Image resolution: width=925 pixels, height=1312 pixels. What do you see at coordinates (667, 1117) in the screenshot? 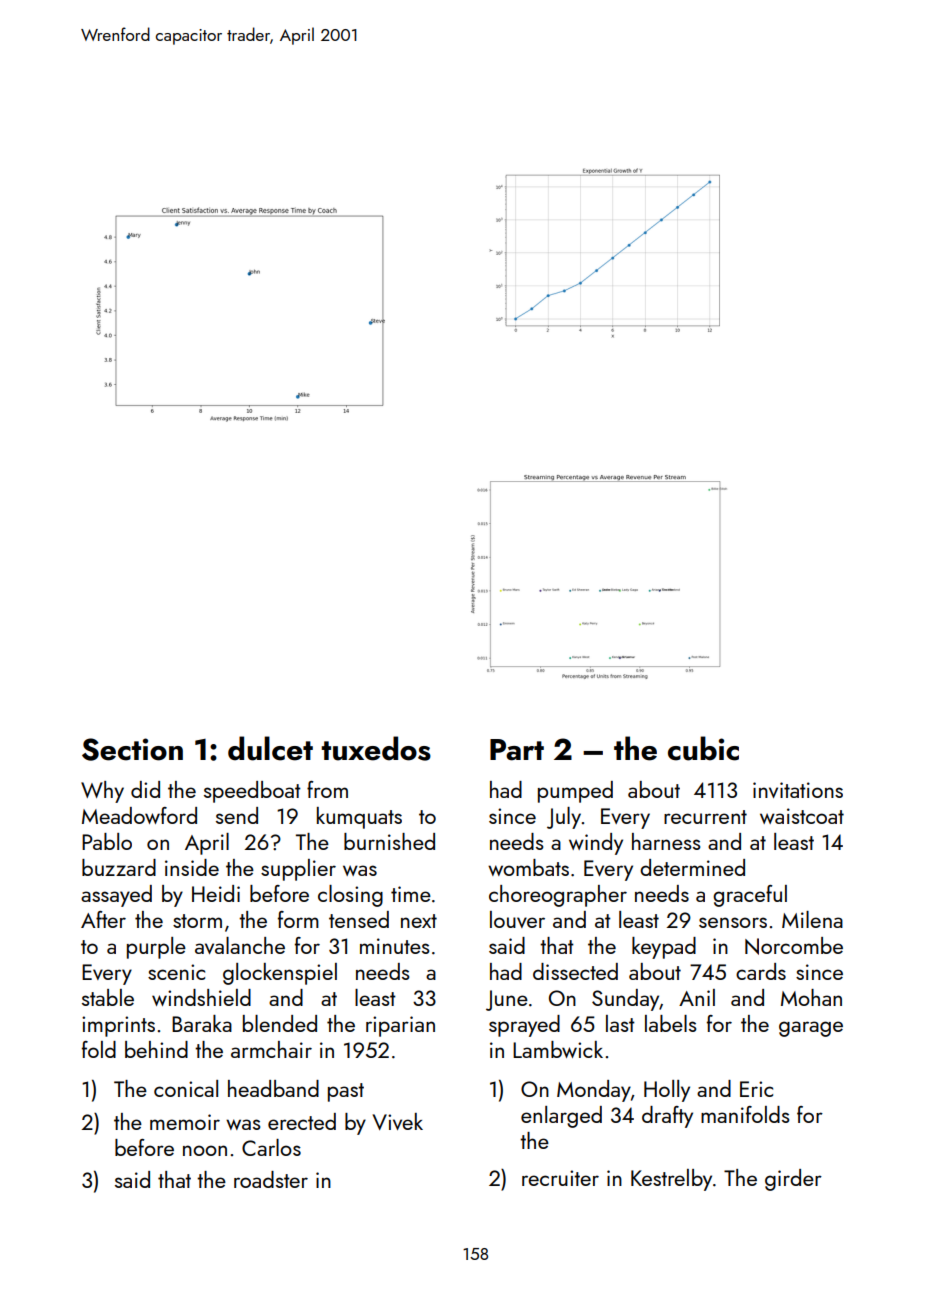
I see `drafty` at bounding box center [667, 1117].
